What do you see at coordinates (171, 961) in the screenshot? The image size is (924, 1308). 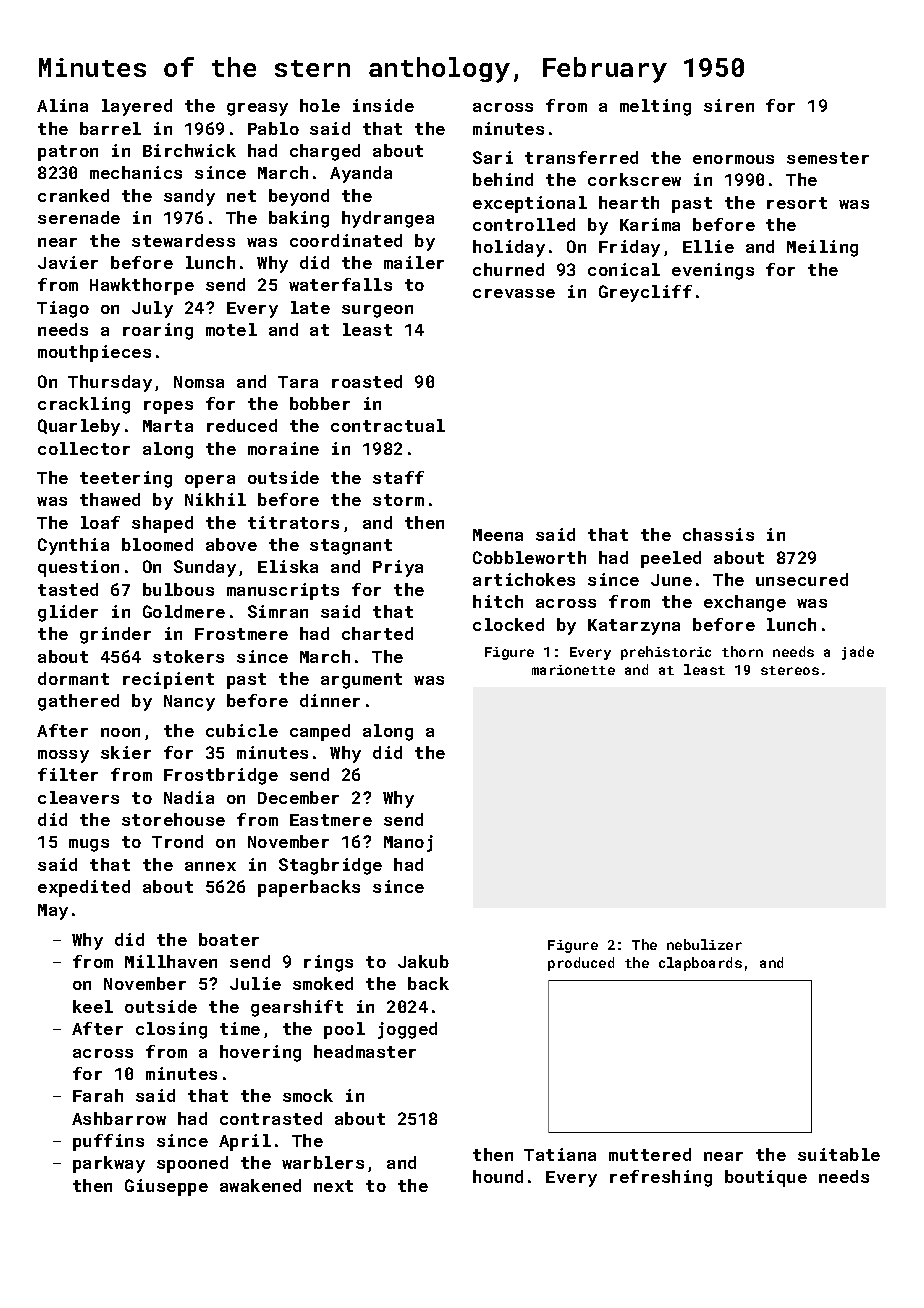 I see `Millhaven` at bounding box center [171, 961].
